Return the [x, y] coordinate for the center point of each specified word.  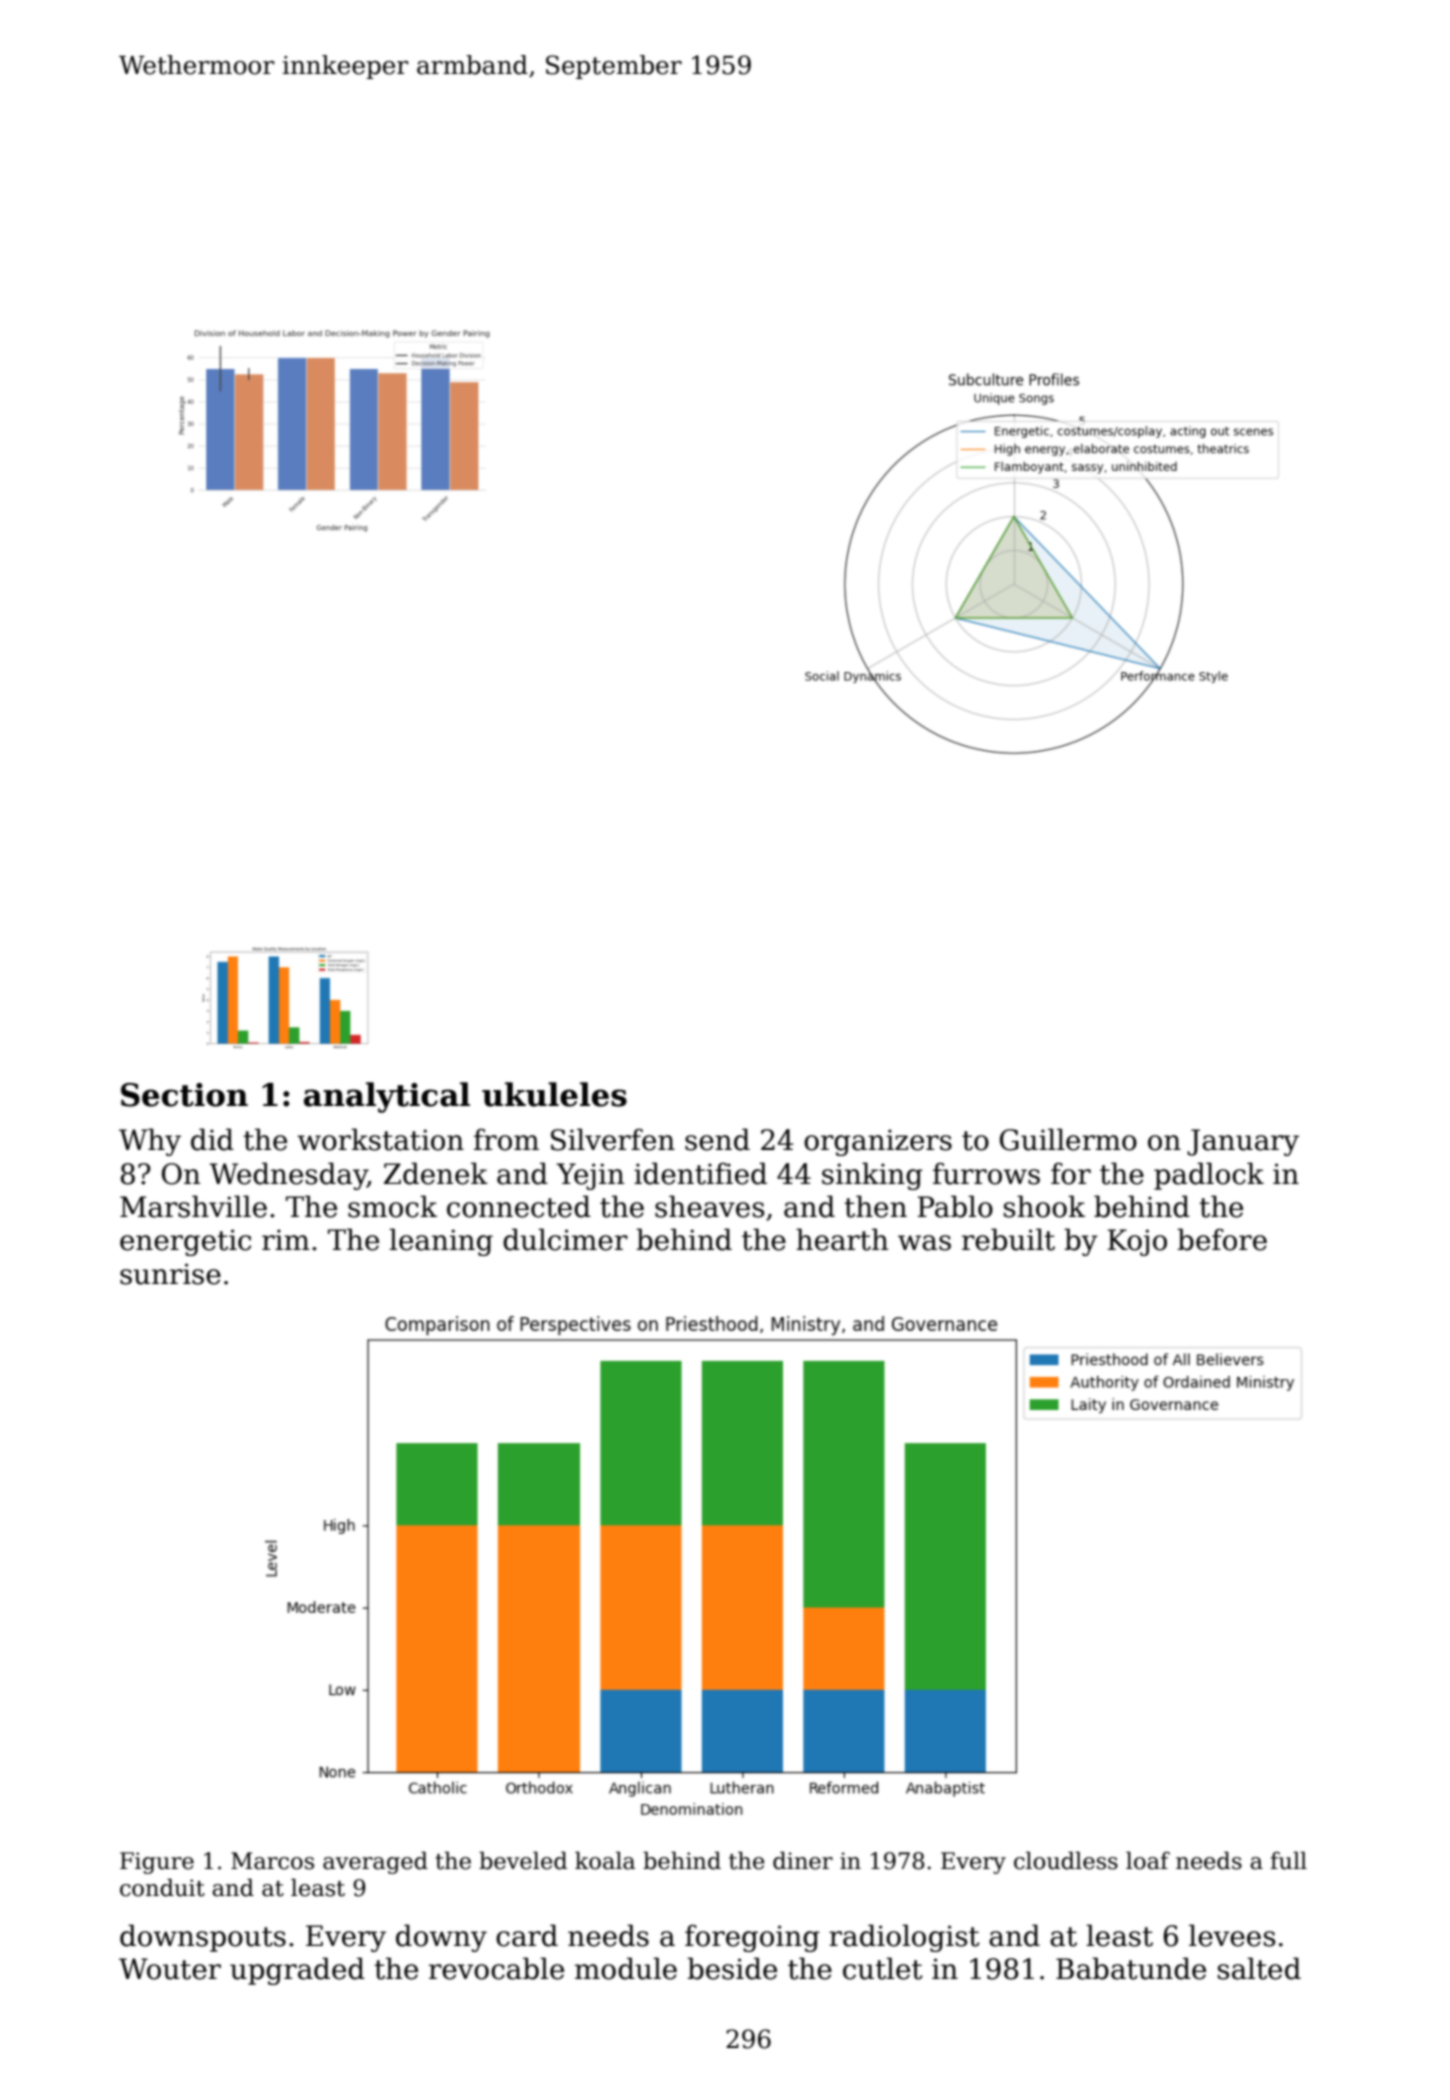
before [1222, 1239]
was [924, 1243]
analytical [387, 1097]
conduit [162, 1887]
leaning [441, 1242]
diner [803, 1860]
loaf [1148, 1860]
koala [605, 1860]
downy [441, 1938]
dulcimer [565, 1239]
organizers [878, 1142]
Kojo [1137, 1242]
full [1288, 1860]
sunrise [170, 1274]
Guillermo [1068, 1139]
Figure [157, 1863]
